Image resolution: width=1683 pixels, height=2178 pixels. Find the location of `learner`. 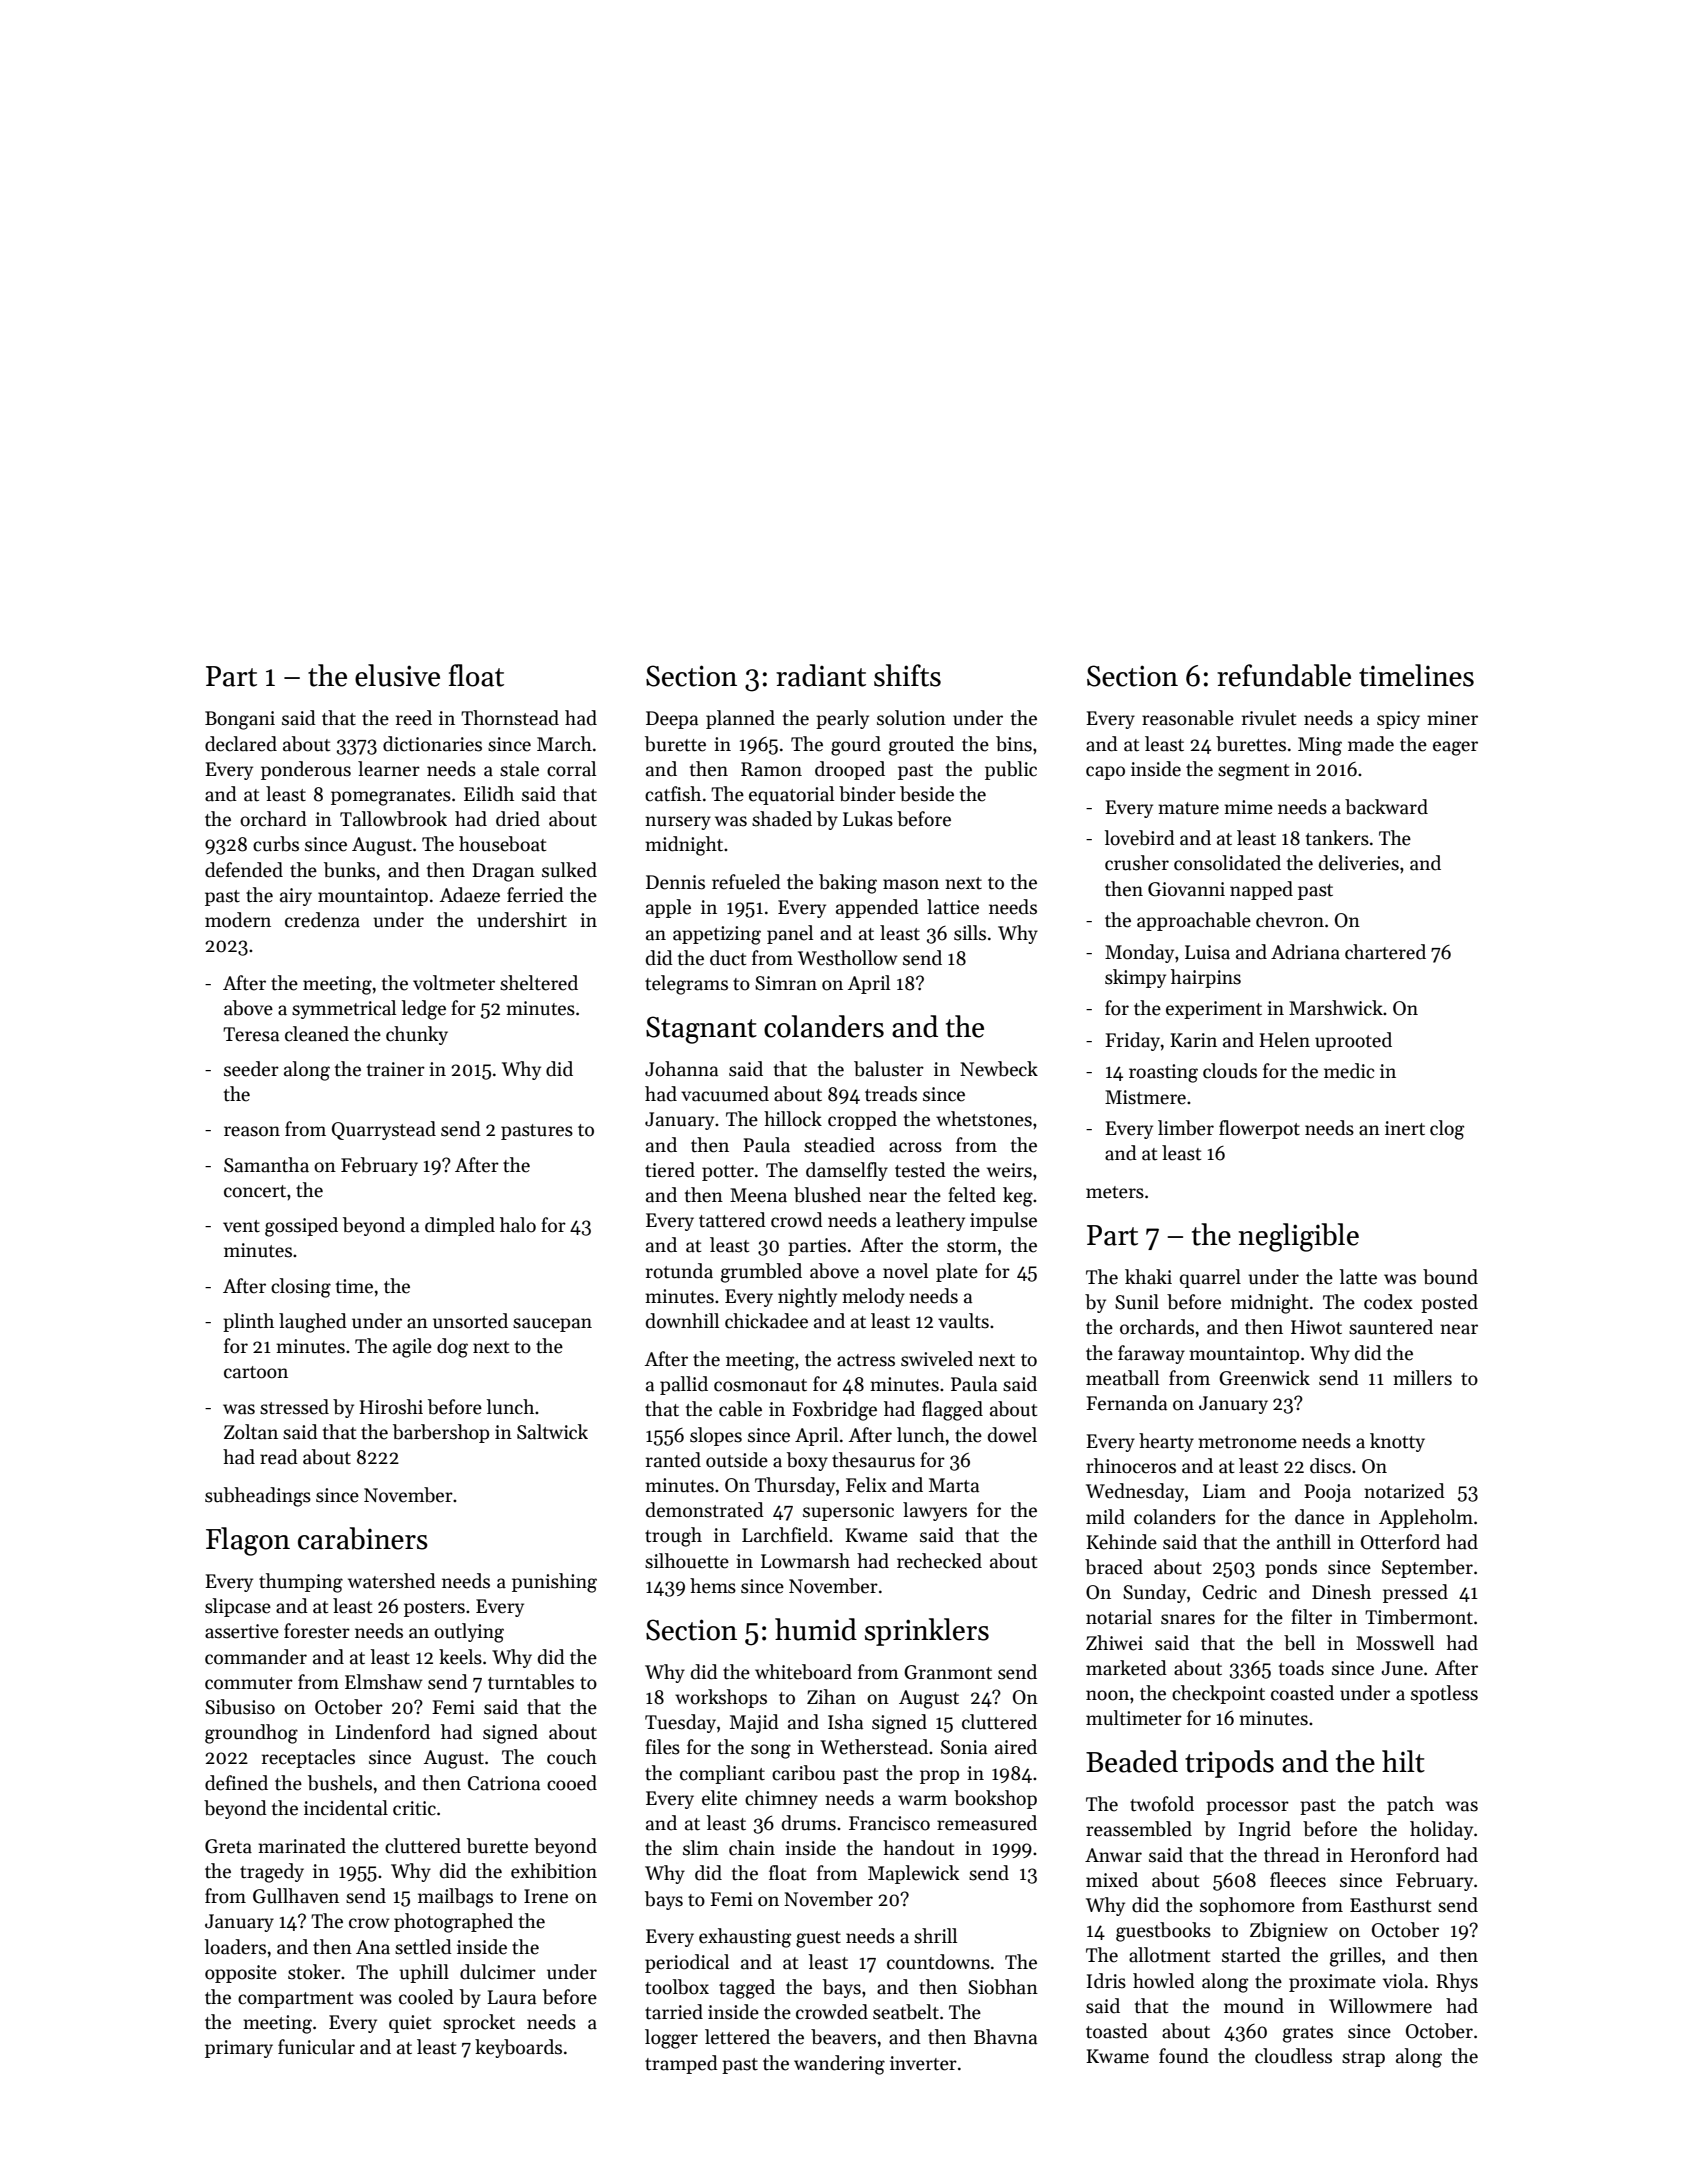

learner is located at coordinates (389, 769).
